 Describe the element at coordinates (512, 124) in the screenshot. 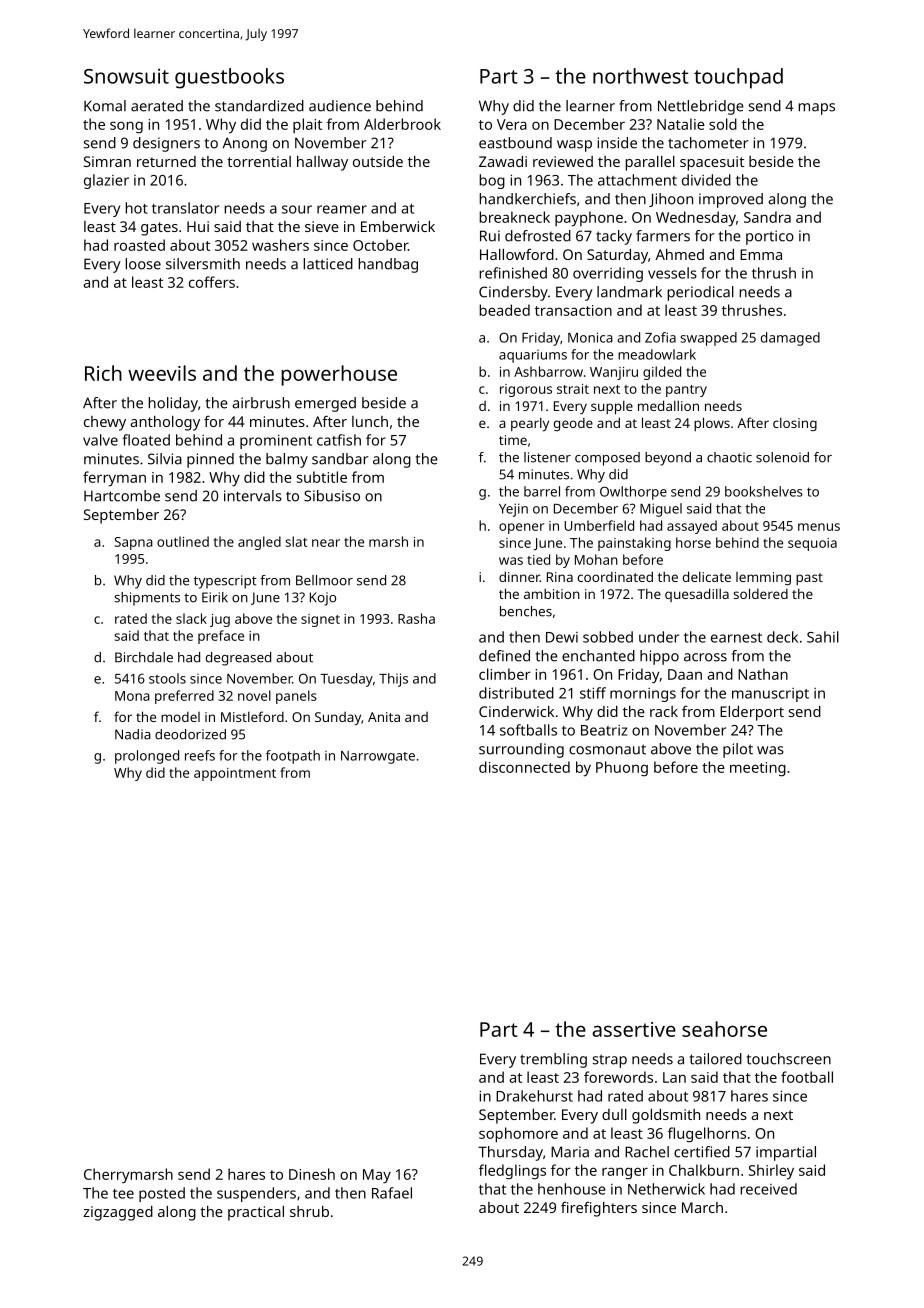

I see `Vera` at that location.
